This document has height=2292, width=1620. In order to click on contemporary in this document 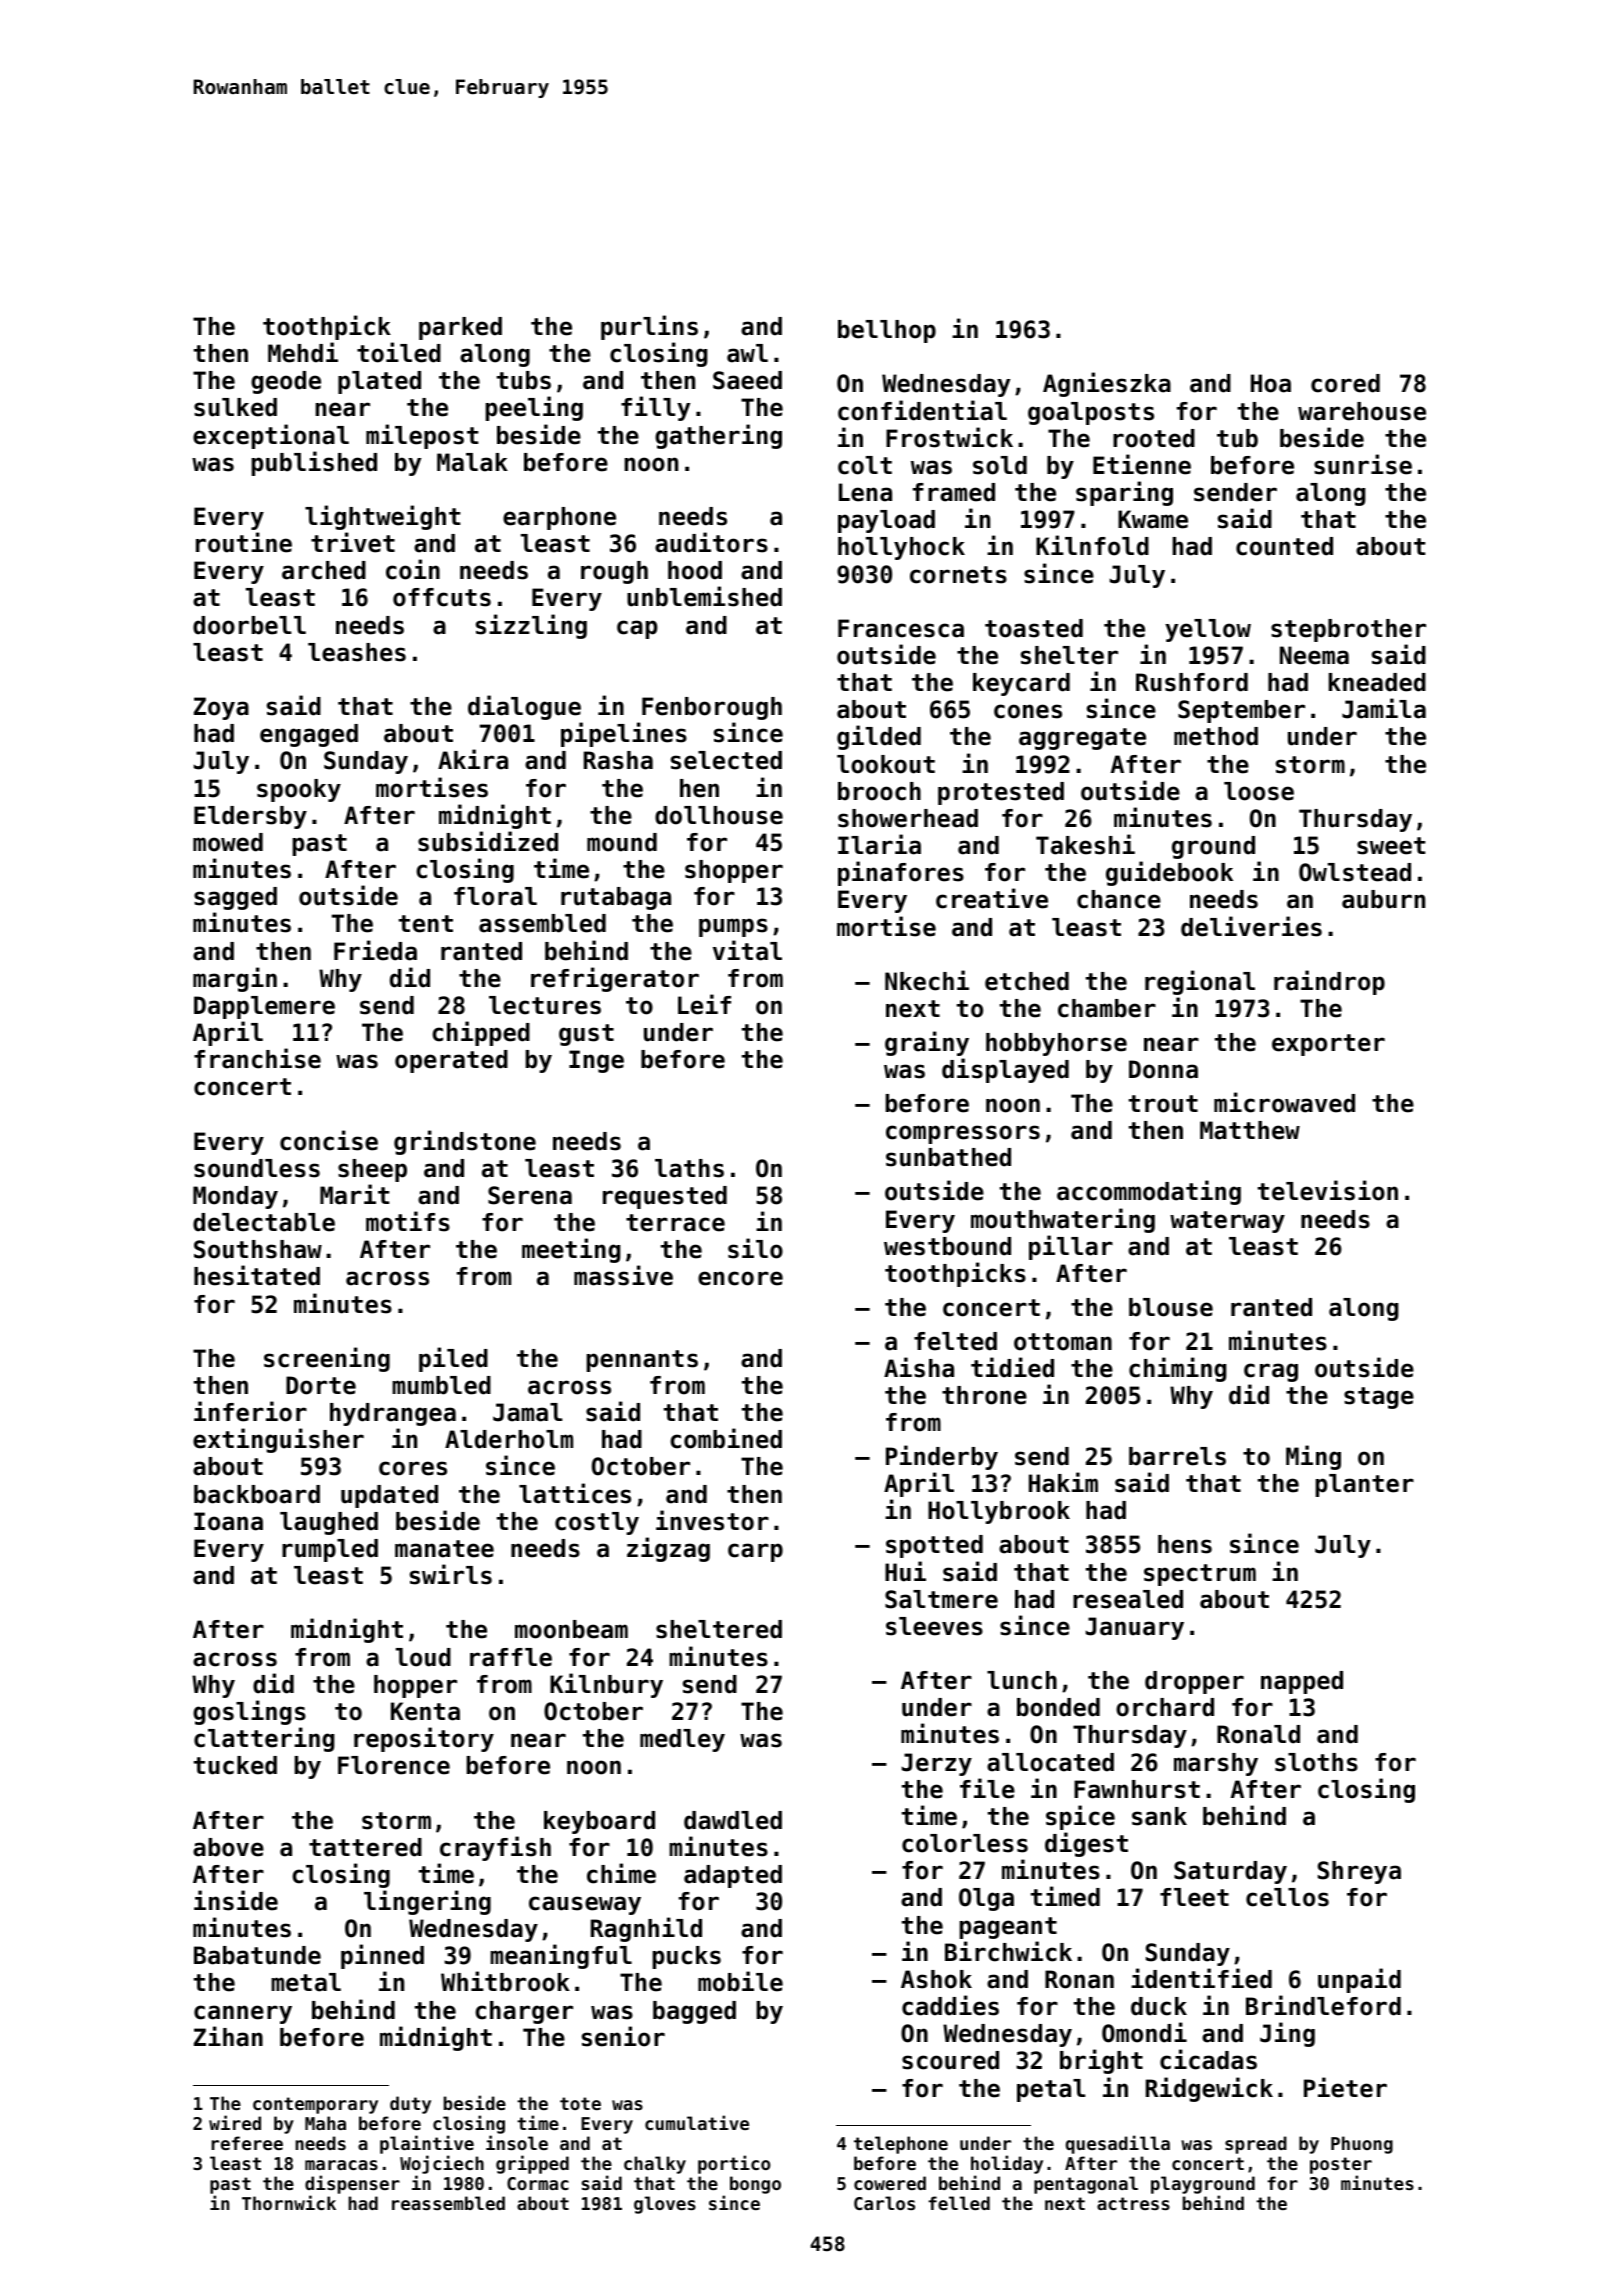, I will do `click(315, 2105)`.
